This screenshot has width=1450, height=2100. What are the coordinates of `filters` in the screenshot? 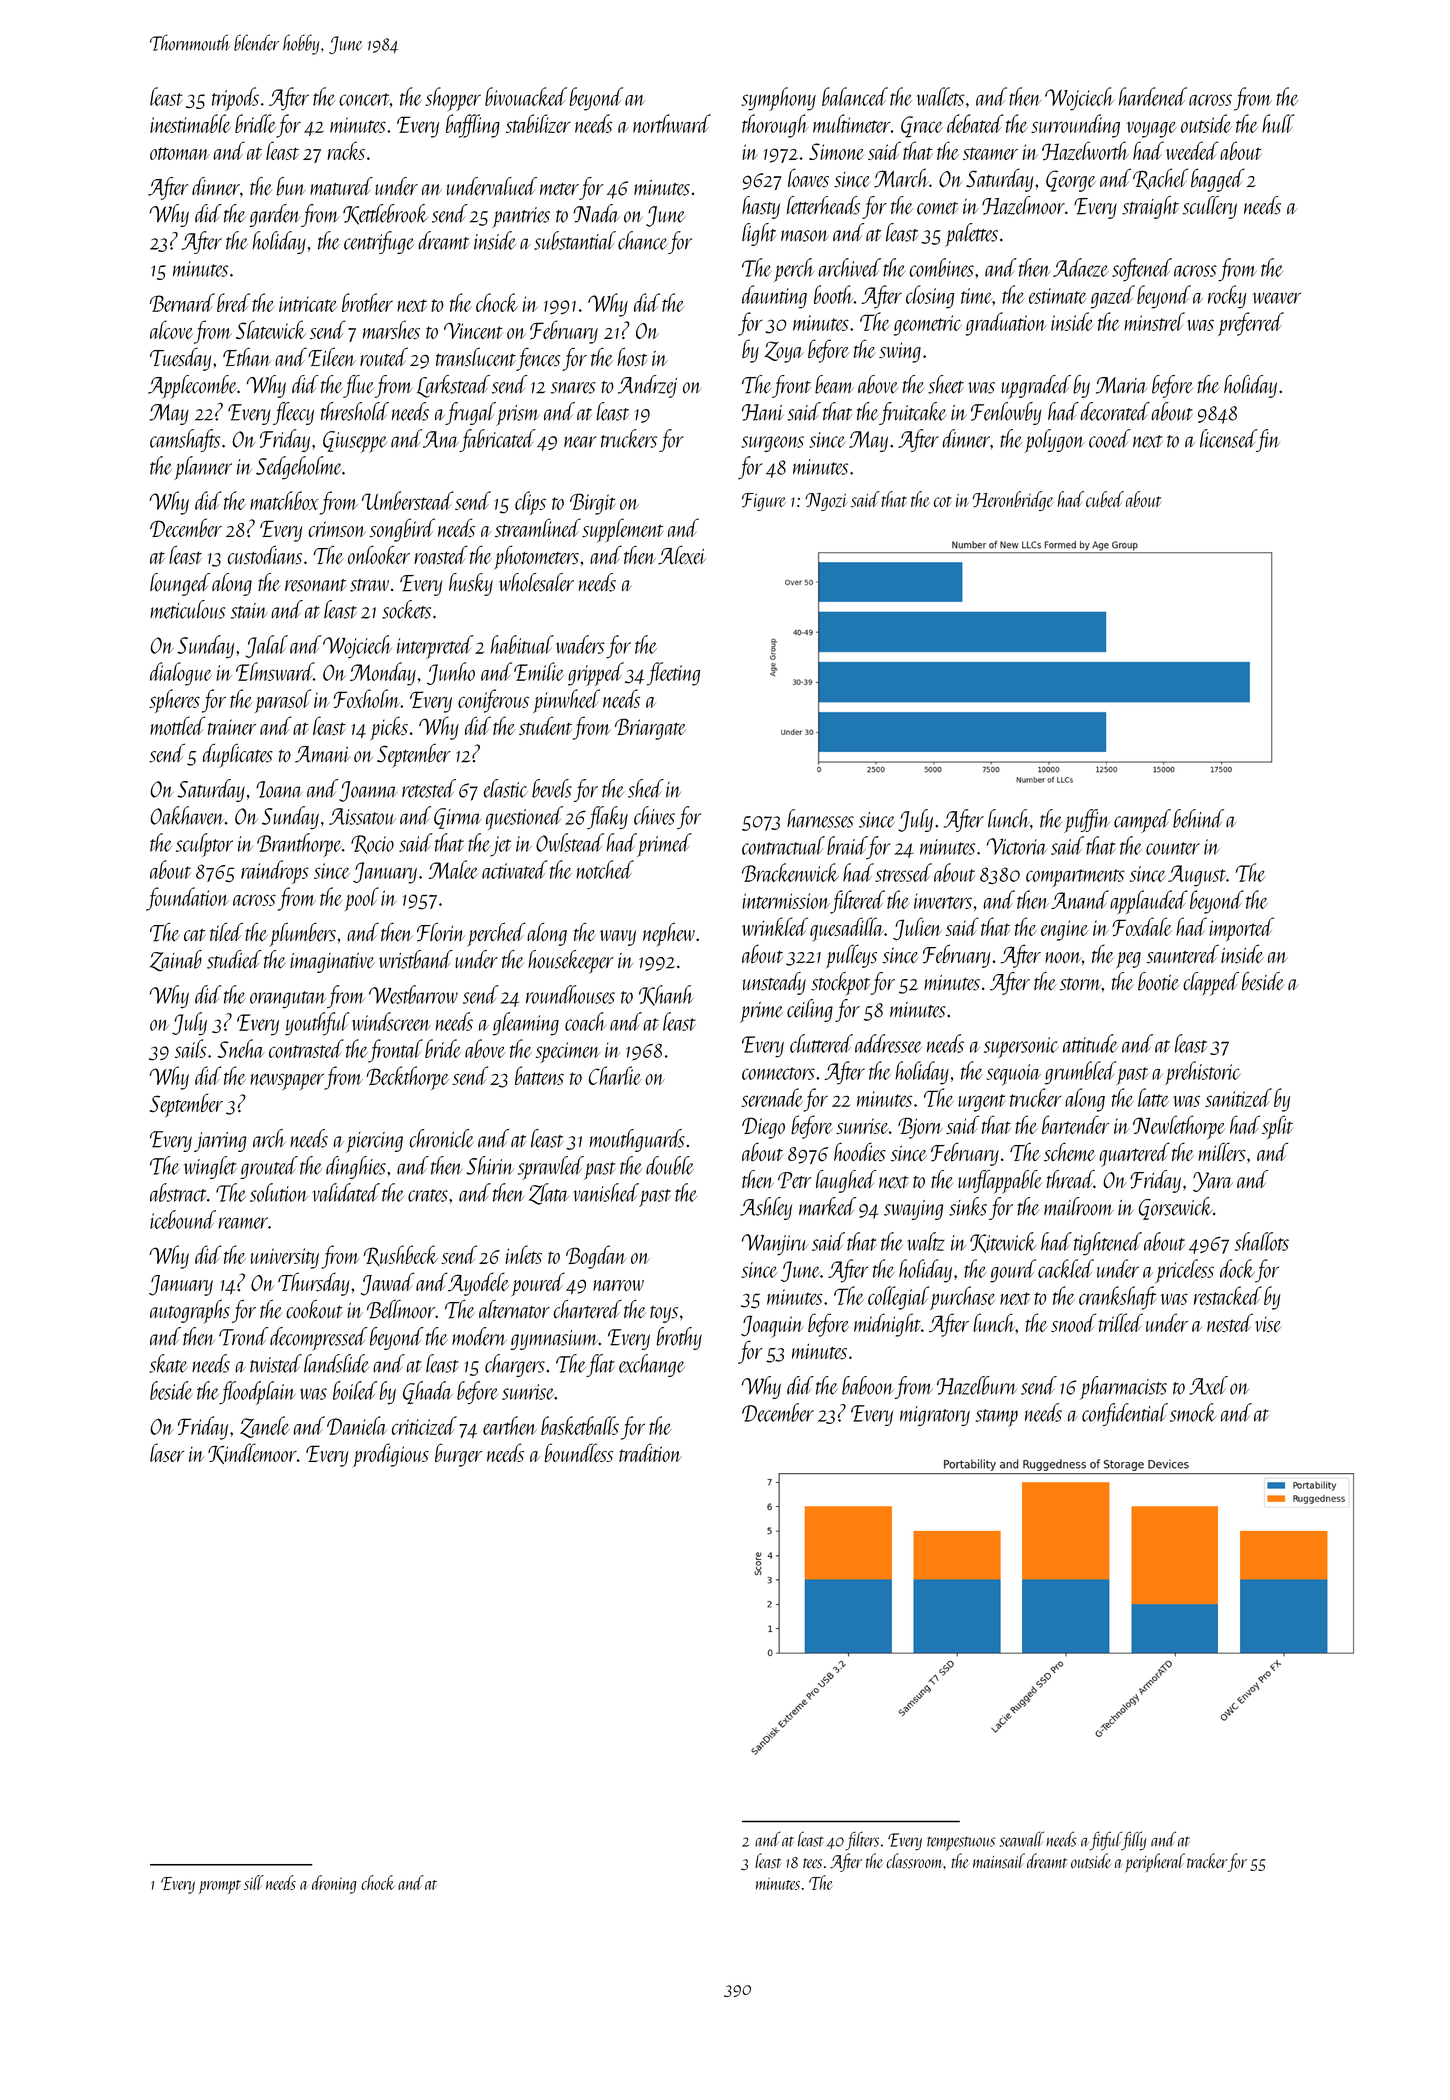 It's located at (862, 1841).
